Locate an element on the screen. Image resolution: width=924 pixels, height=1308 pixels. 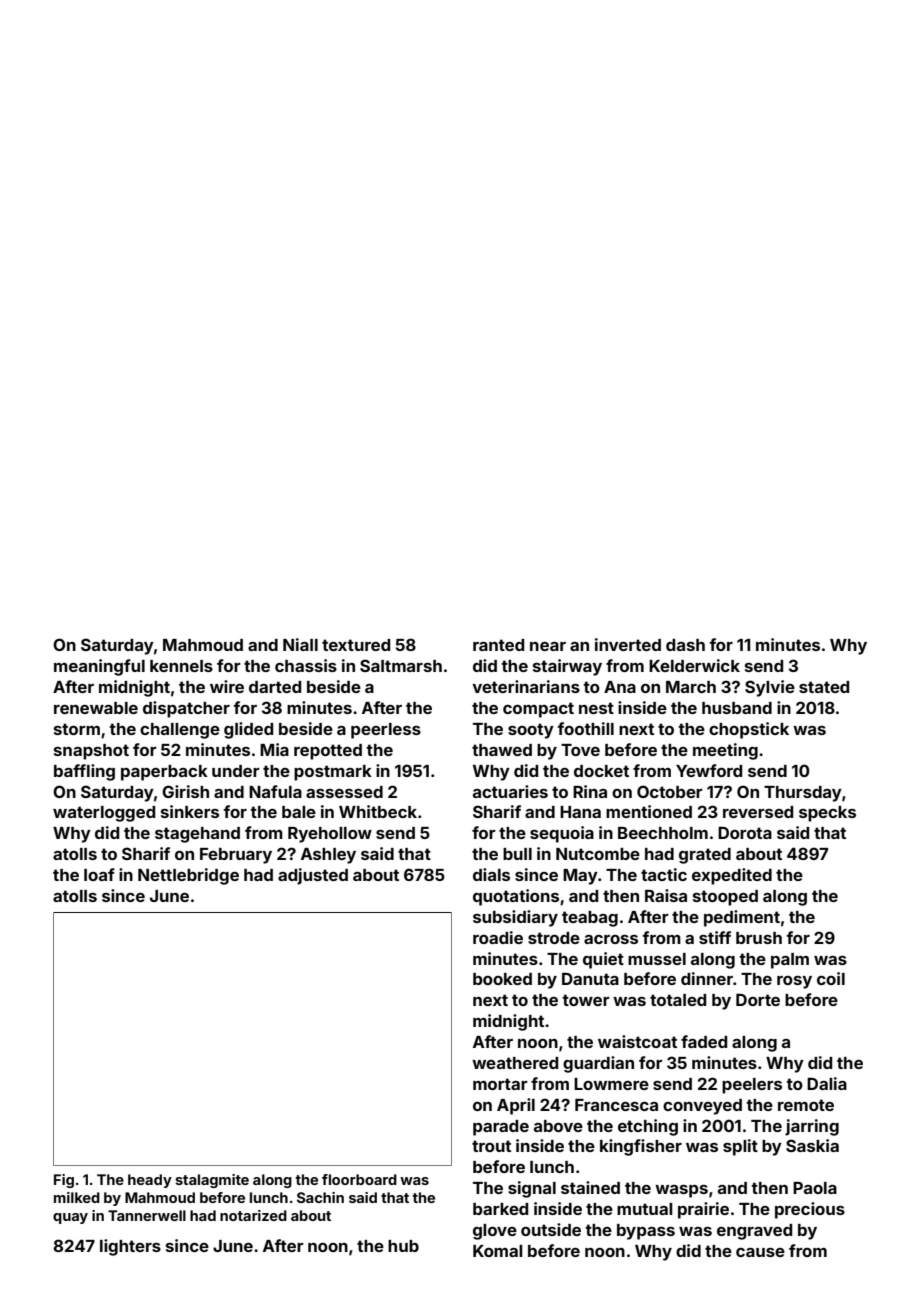
loaf is located at coordinates (99, 874).
